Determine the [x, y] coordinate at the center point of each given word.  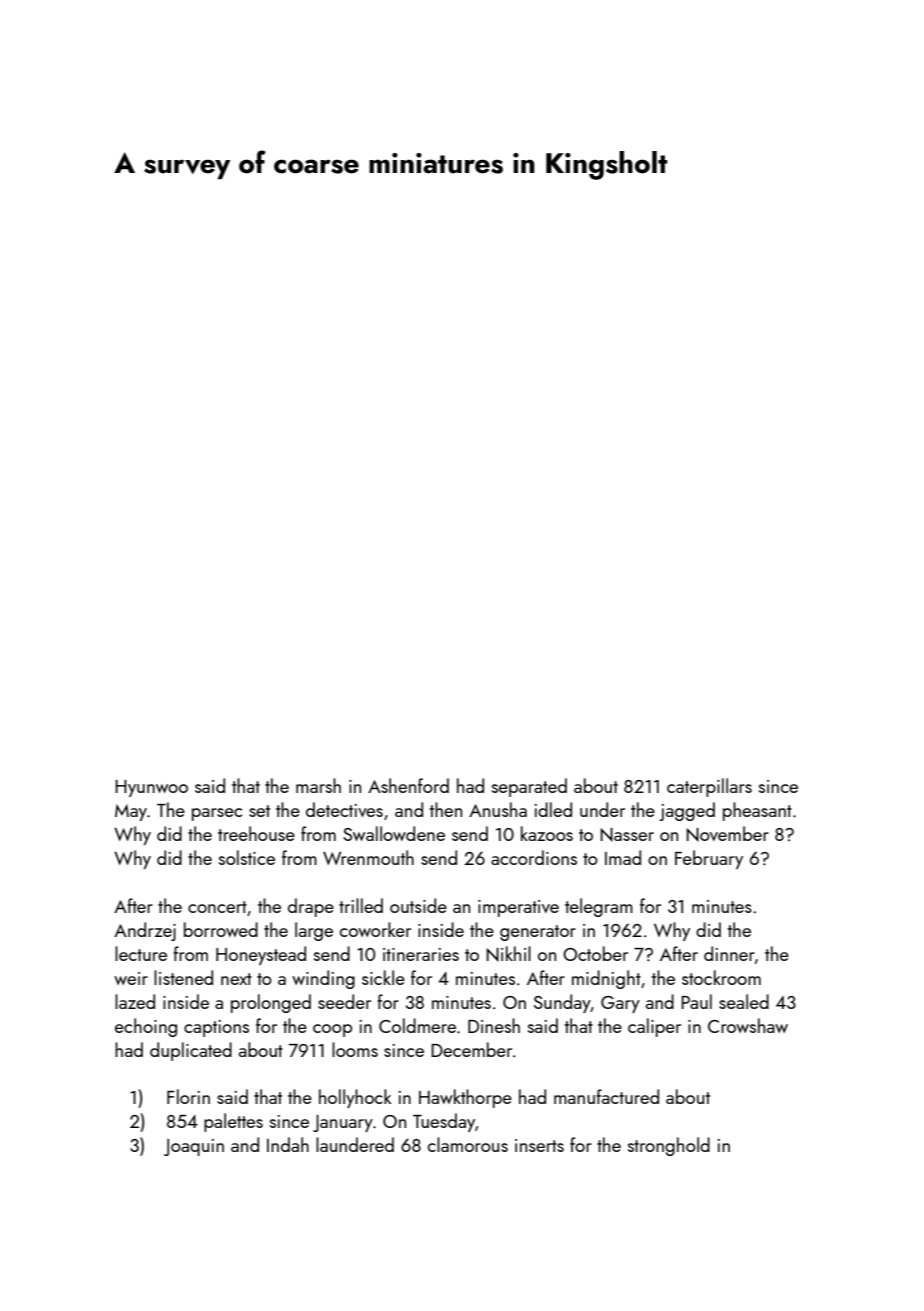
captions [216, 1028]
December [471, 1049]
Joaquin [194, 1147]
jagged [687, 811]
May [131, 812]
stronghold [669, 1146]
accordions [534, 857]
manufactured [606, 1096]
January [343, 1123]
